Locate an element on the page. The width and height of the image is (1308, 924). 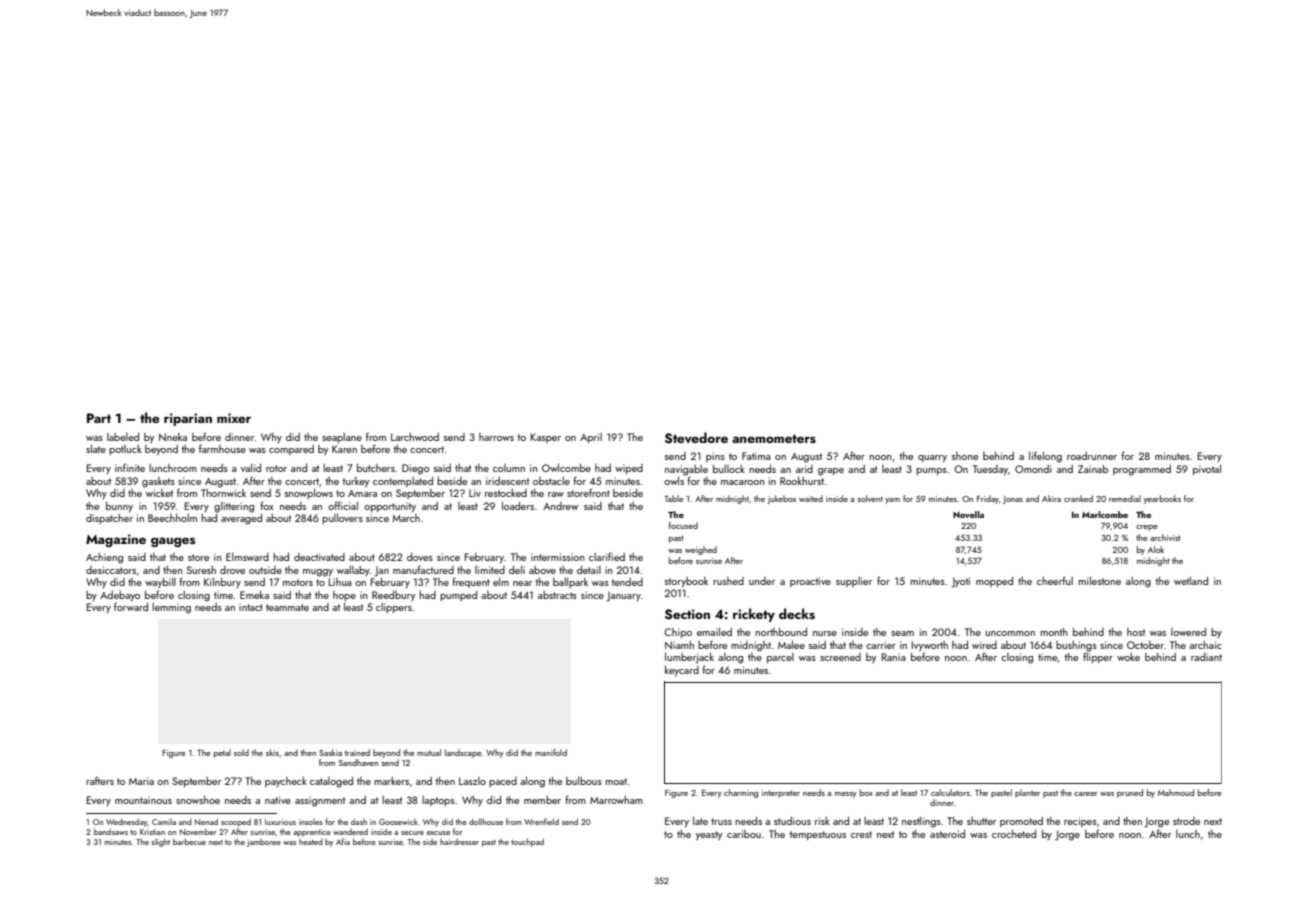
proactive is located at coordinates (810, 582).
